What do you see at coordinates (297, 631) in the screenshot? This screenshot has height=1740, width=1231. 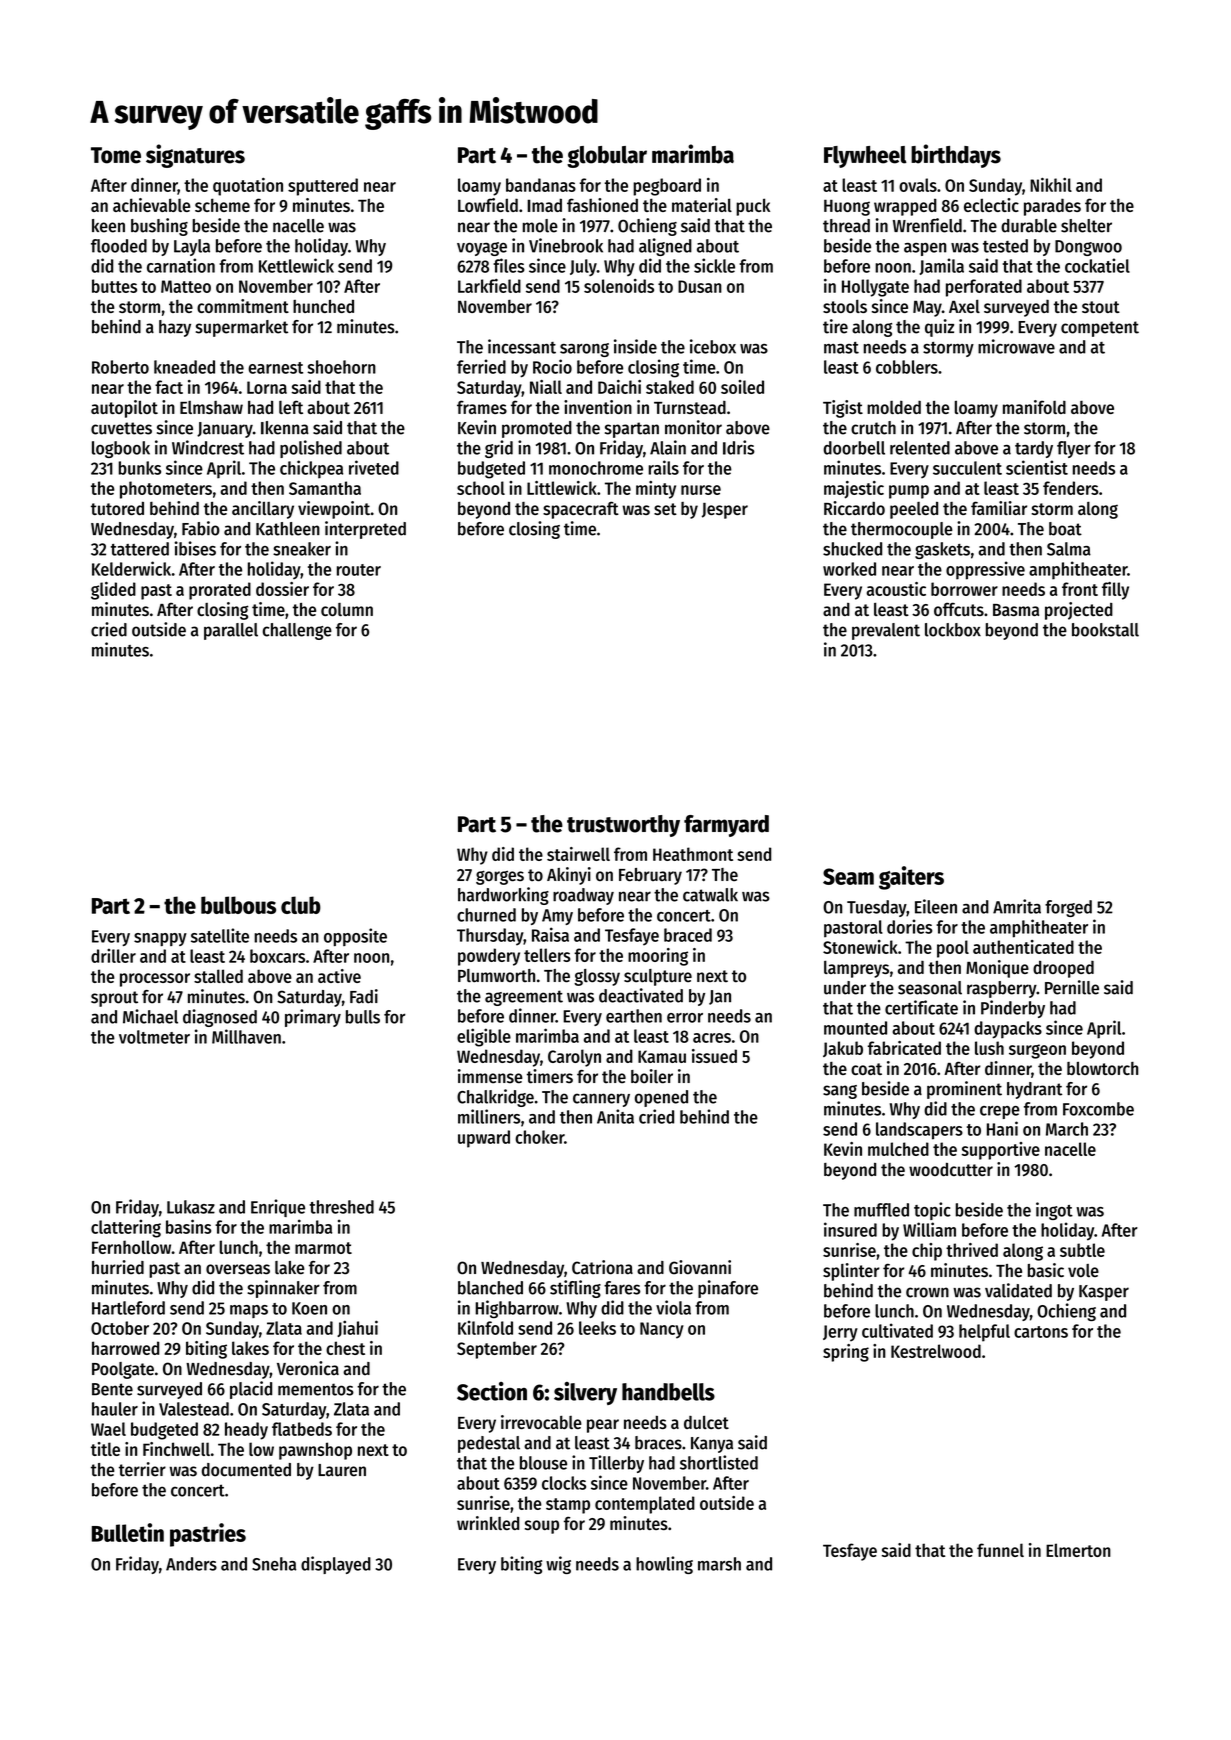 I see `challenge` at bounding box center [297, 631].
